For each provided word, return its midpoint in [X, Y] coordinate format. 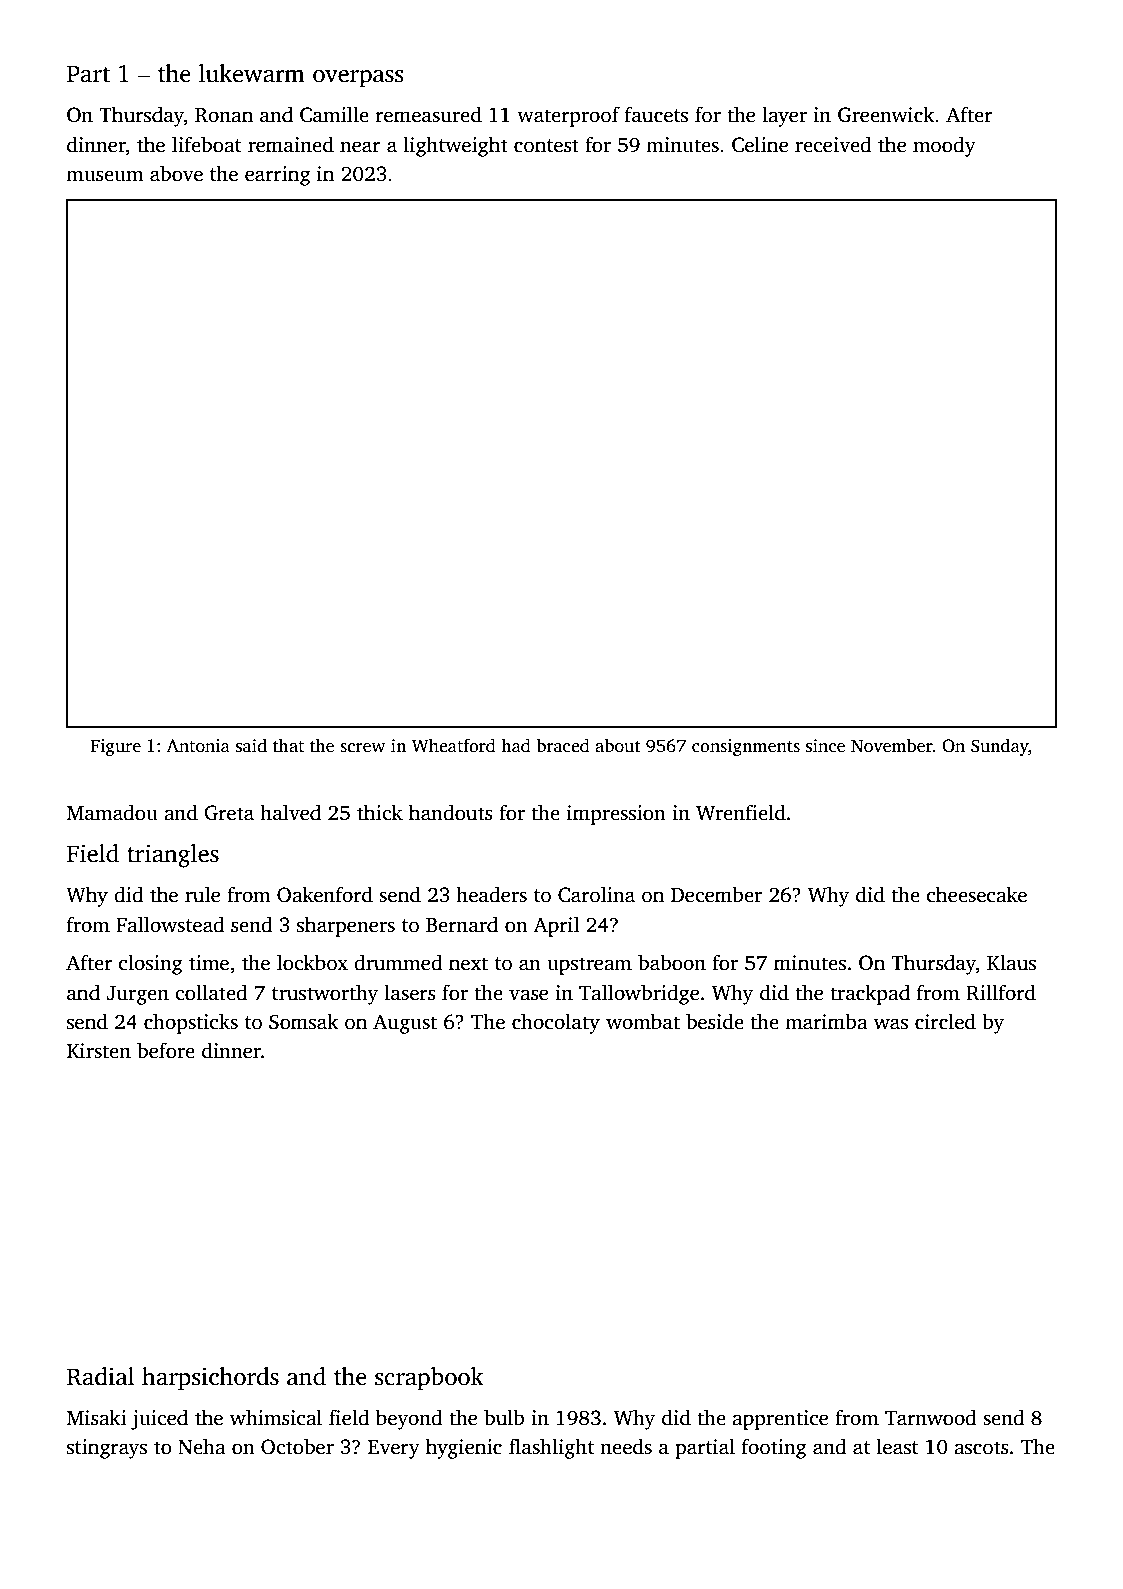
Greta [229, 813]
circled [945, 1021]
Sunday [1000, 747]
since [825, 746]
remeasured [429, 114]
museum [105, 176]
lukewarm [252, 73]
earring [277, 176]
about [618, 745]
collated [211, 992]
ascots [981, 1448]
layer [784, 116]
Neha [202, 1446]
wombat [643, 1021]
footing [774, 1448]
